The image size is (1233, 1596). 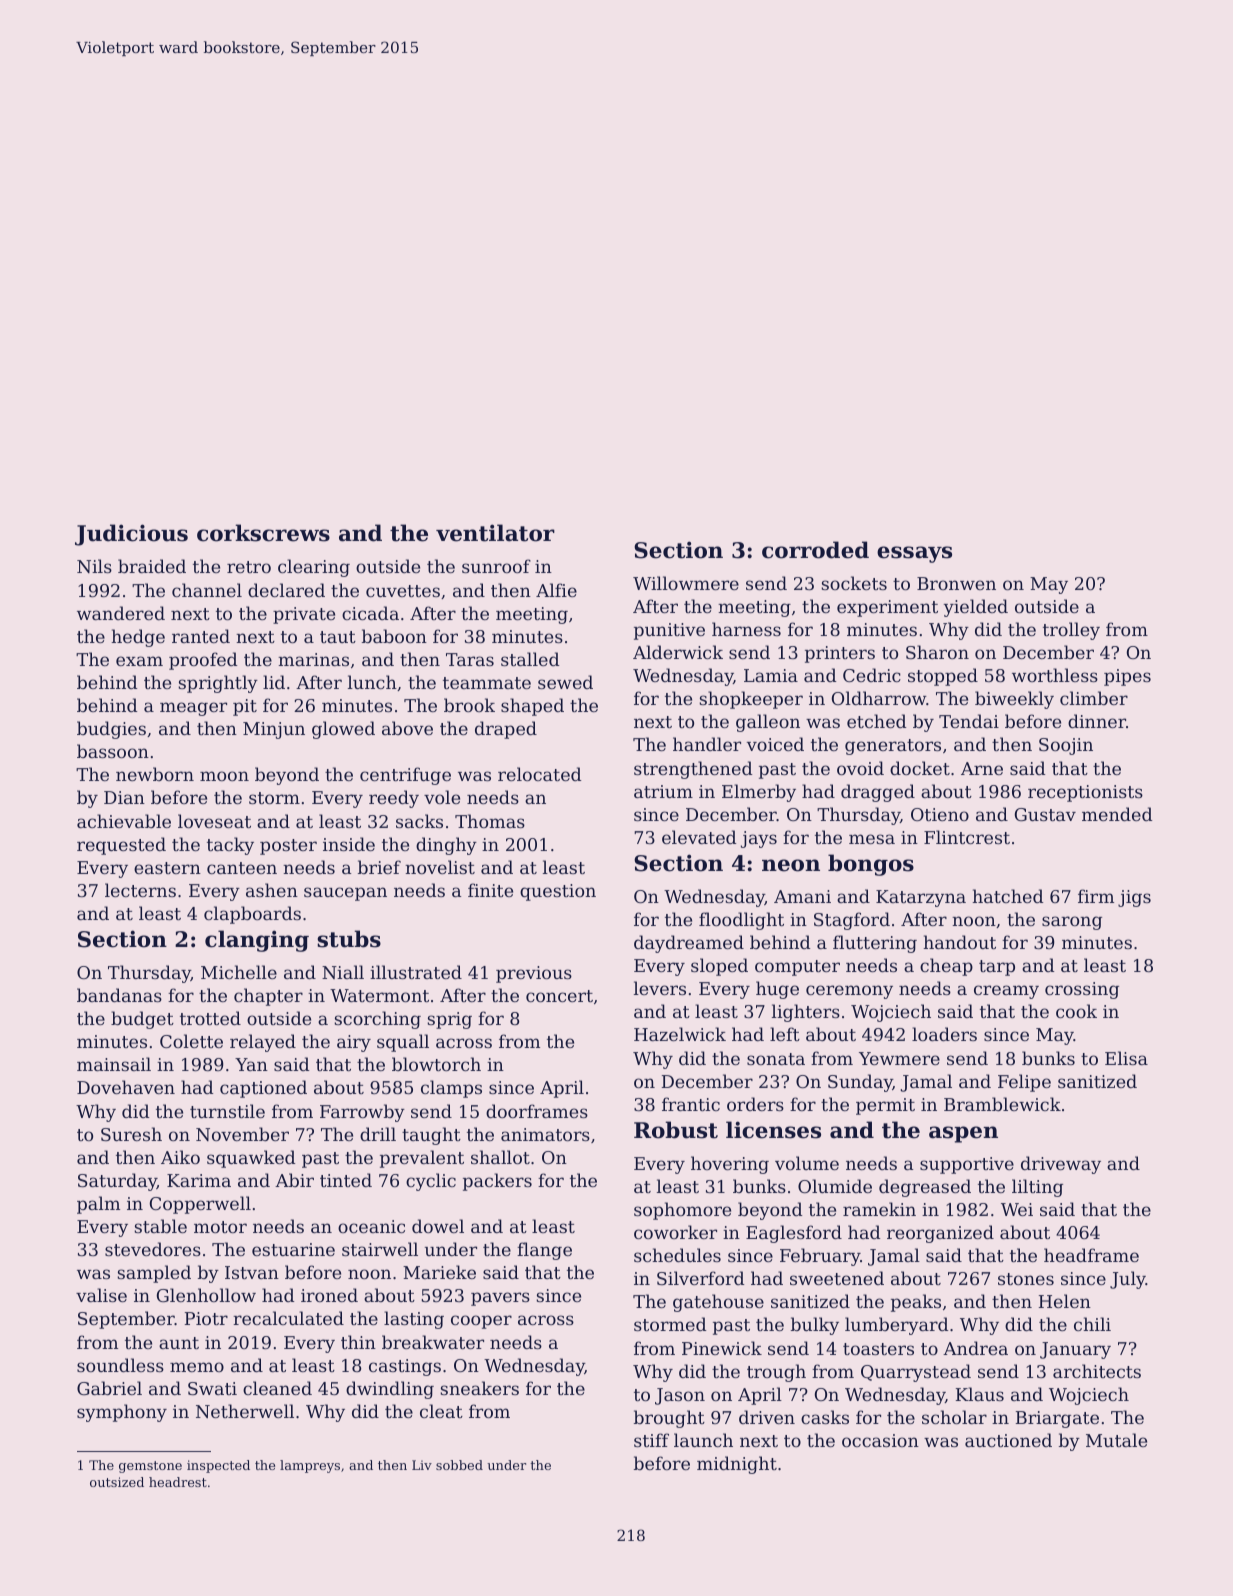 I want to click on relocated, so click(x=539, y=774).
